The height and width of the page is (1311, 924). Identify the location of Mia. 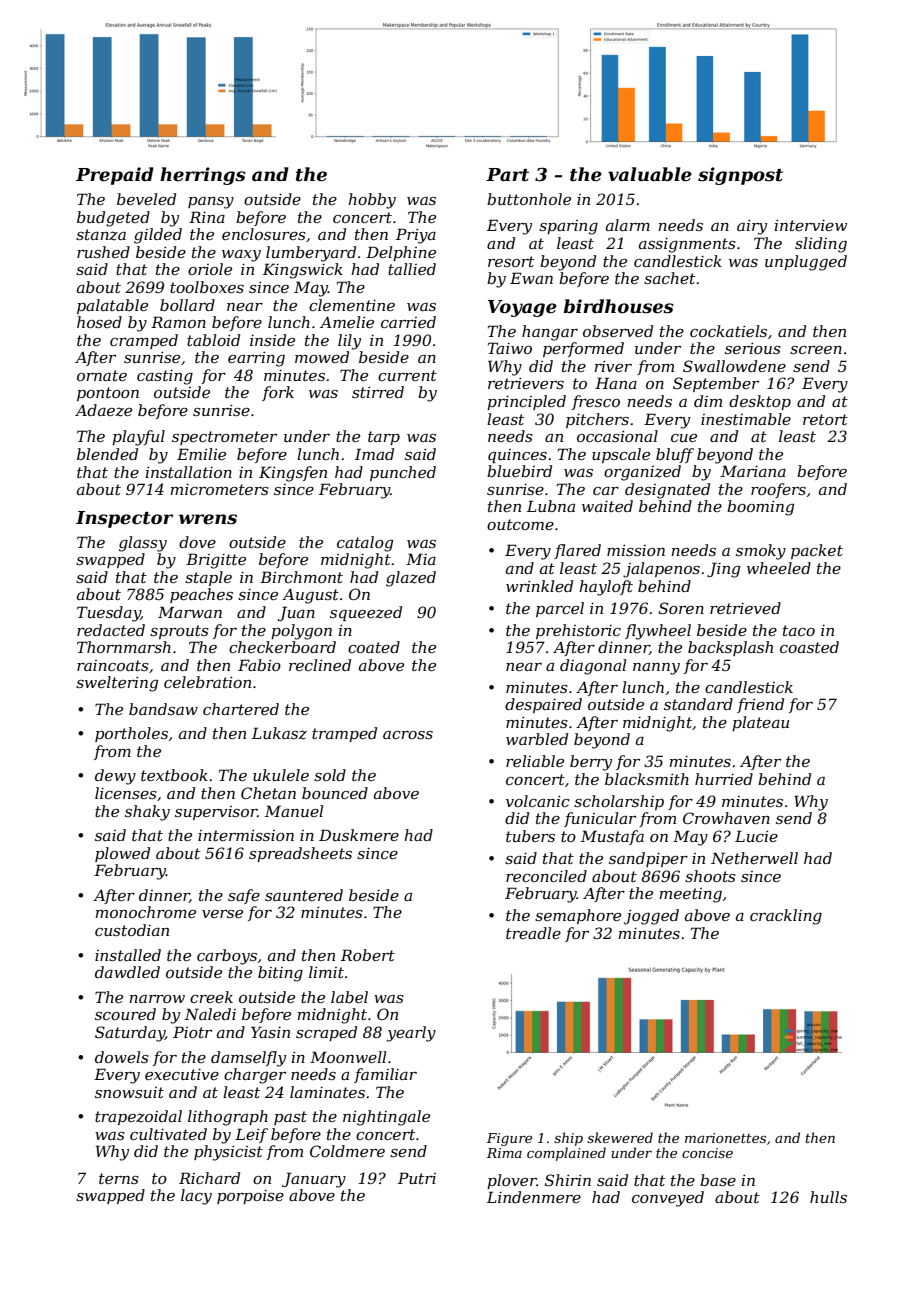
(421, 559).
